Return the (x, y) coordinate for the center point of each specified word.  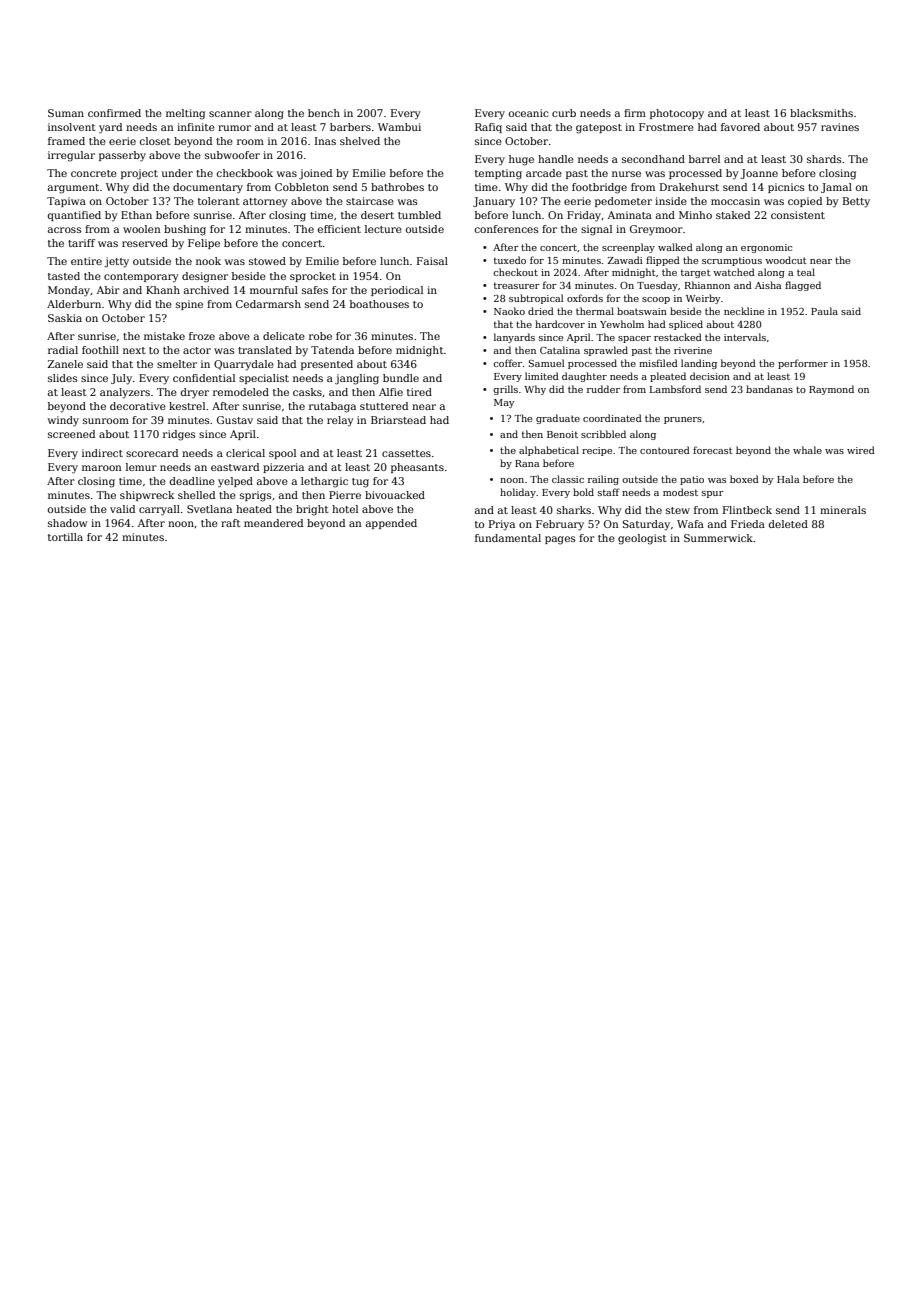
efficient (339, 229)
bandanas (769, 389)
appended (391, 524)
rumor (234, 128)
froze (202, 336)
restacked (678, 337)
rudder (603, 389)
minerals (843, 510)
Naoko (509, 311)
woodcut (786, 260)
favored (740, 127)
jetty (116, 262)
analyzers (125, 393)
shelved (360, 141)
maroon (102, 468)
